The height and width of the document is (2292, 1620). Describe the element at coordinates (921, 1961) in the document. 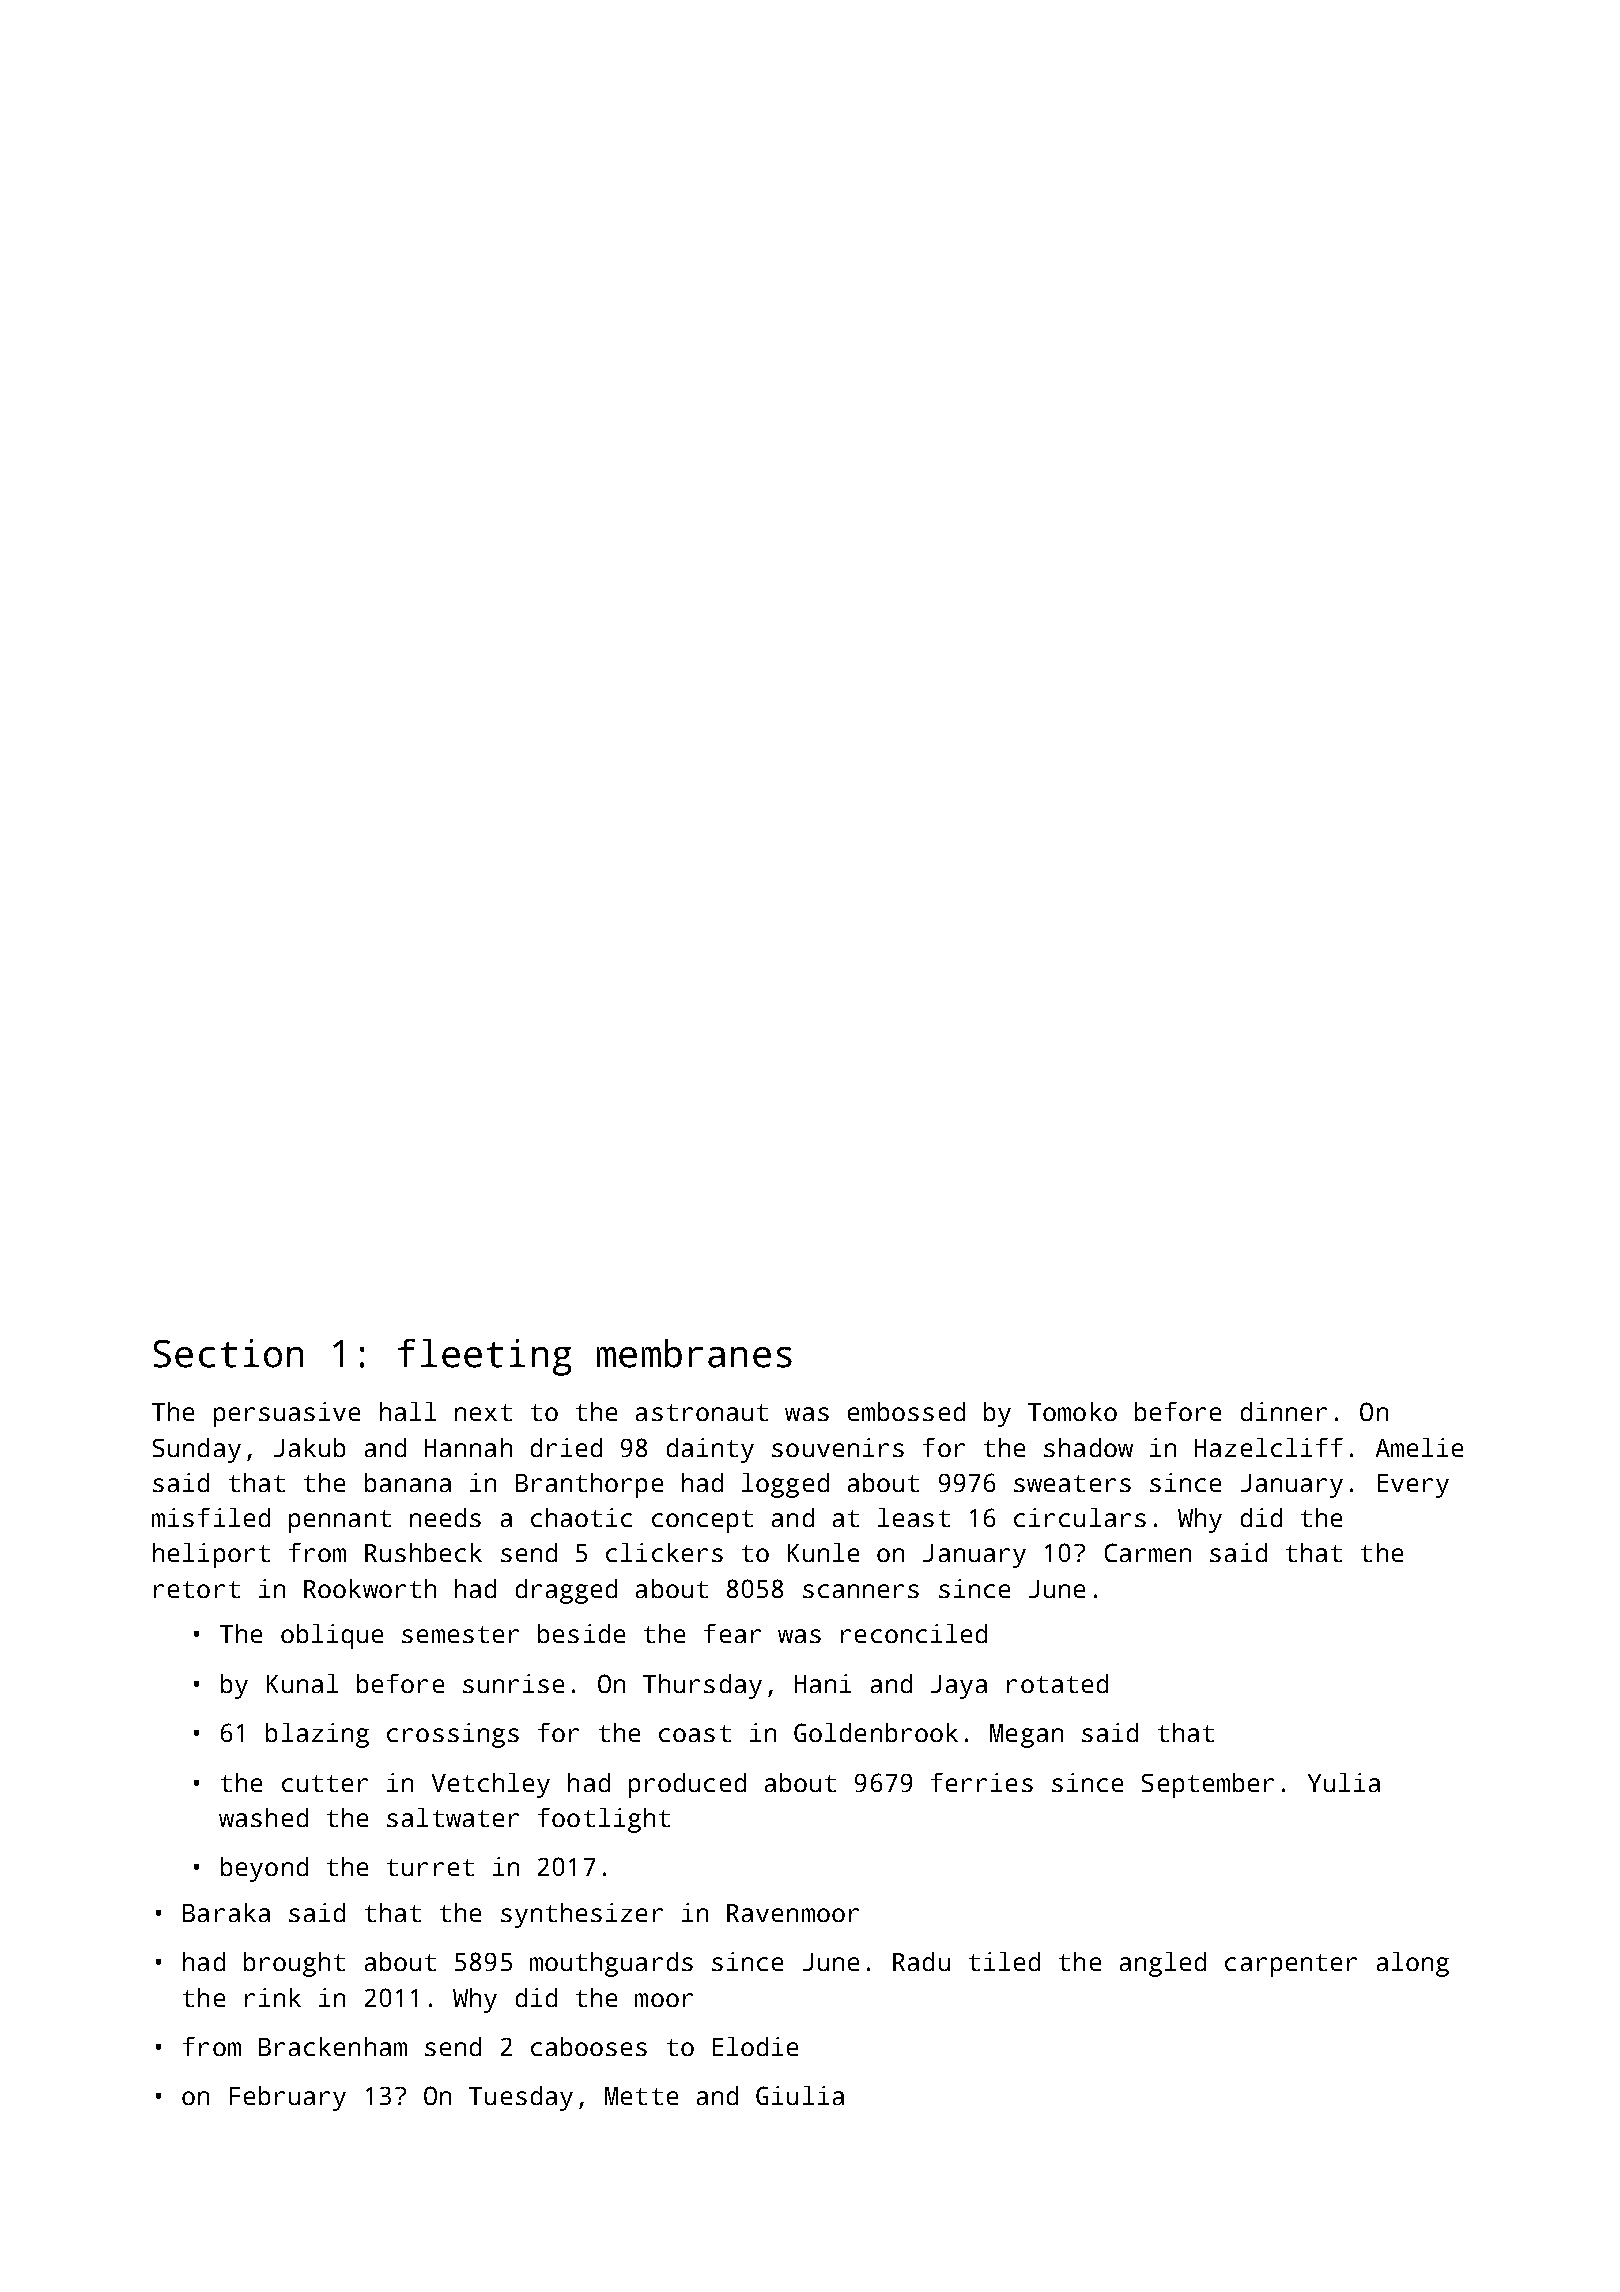

I see `Radu` at that location.
